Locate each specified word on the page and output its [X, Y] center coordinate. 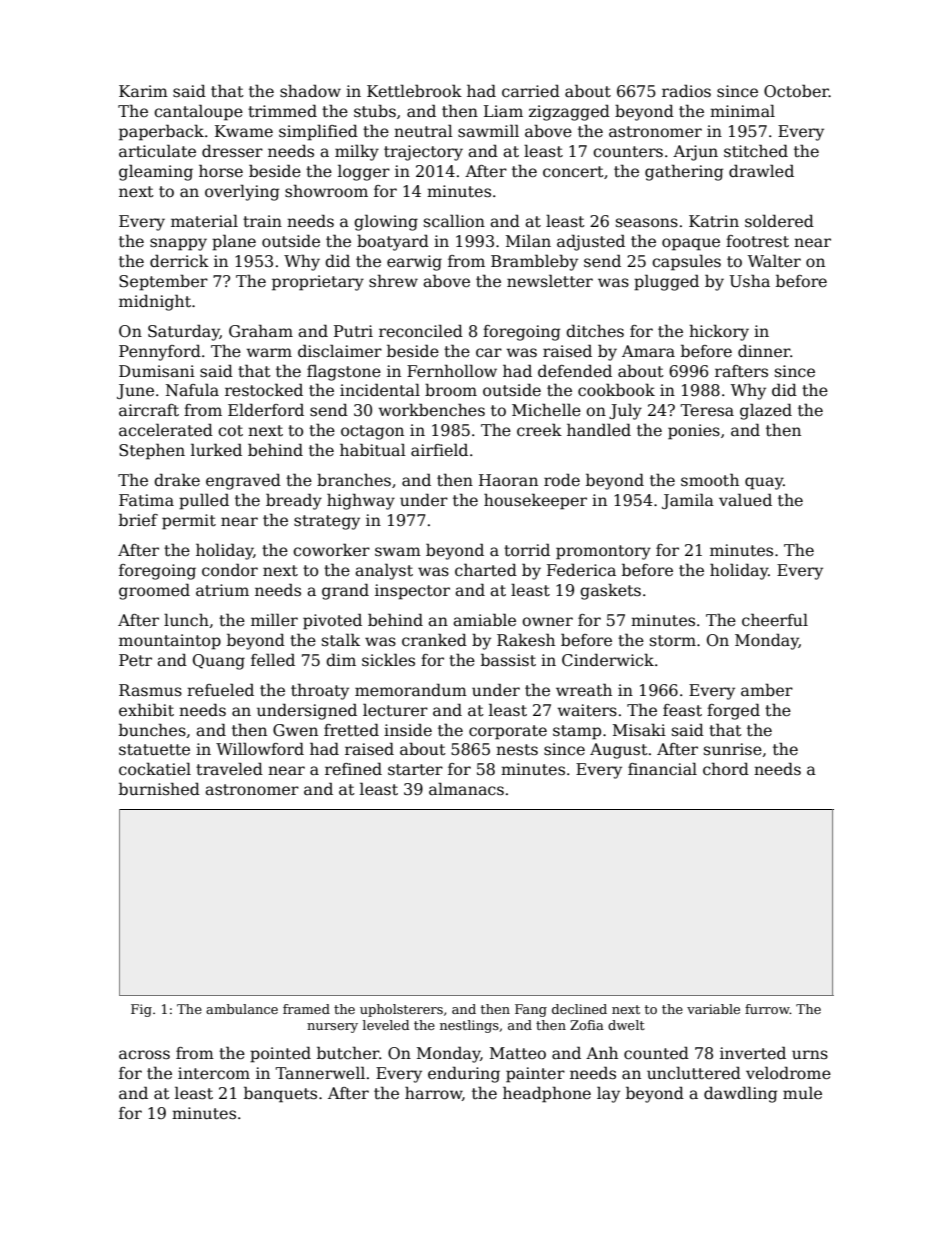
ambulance [242, 1009]
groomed [154, 592]
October [796, 91]
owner [547, 621]
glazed [766, 411]
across [144, 1055]
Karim [143, 91]
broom [451, 390]
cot [230, 431]
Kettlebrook [414, 91]
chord [726, 768]
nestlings [469, 1026]
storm [673, 641]
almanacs [466, 789]
